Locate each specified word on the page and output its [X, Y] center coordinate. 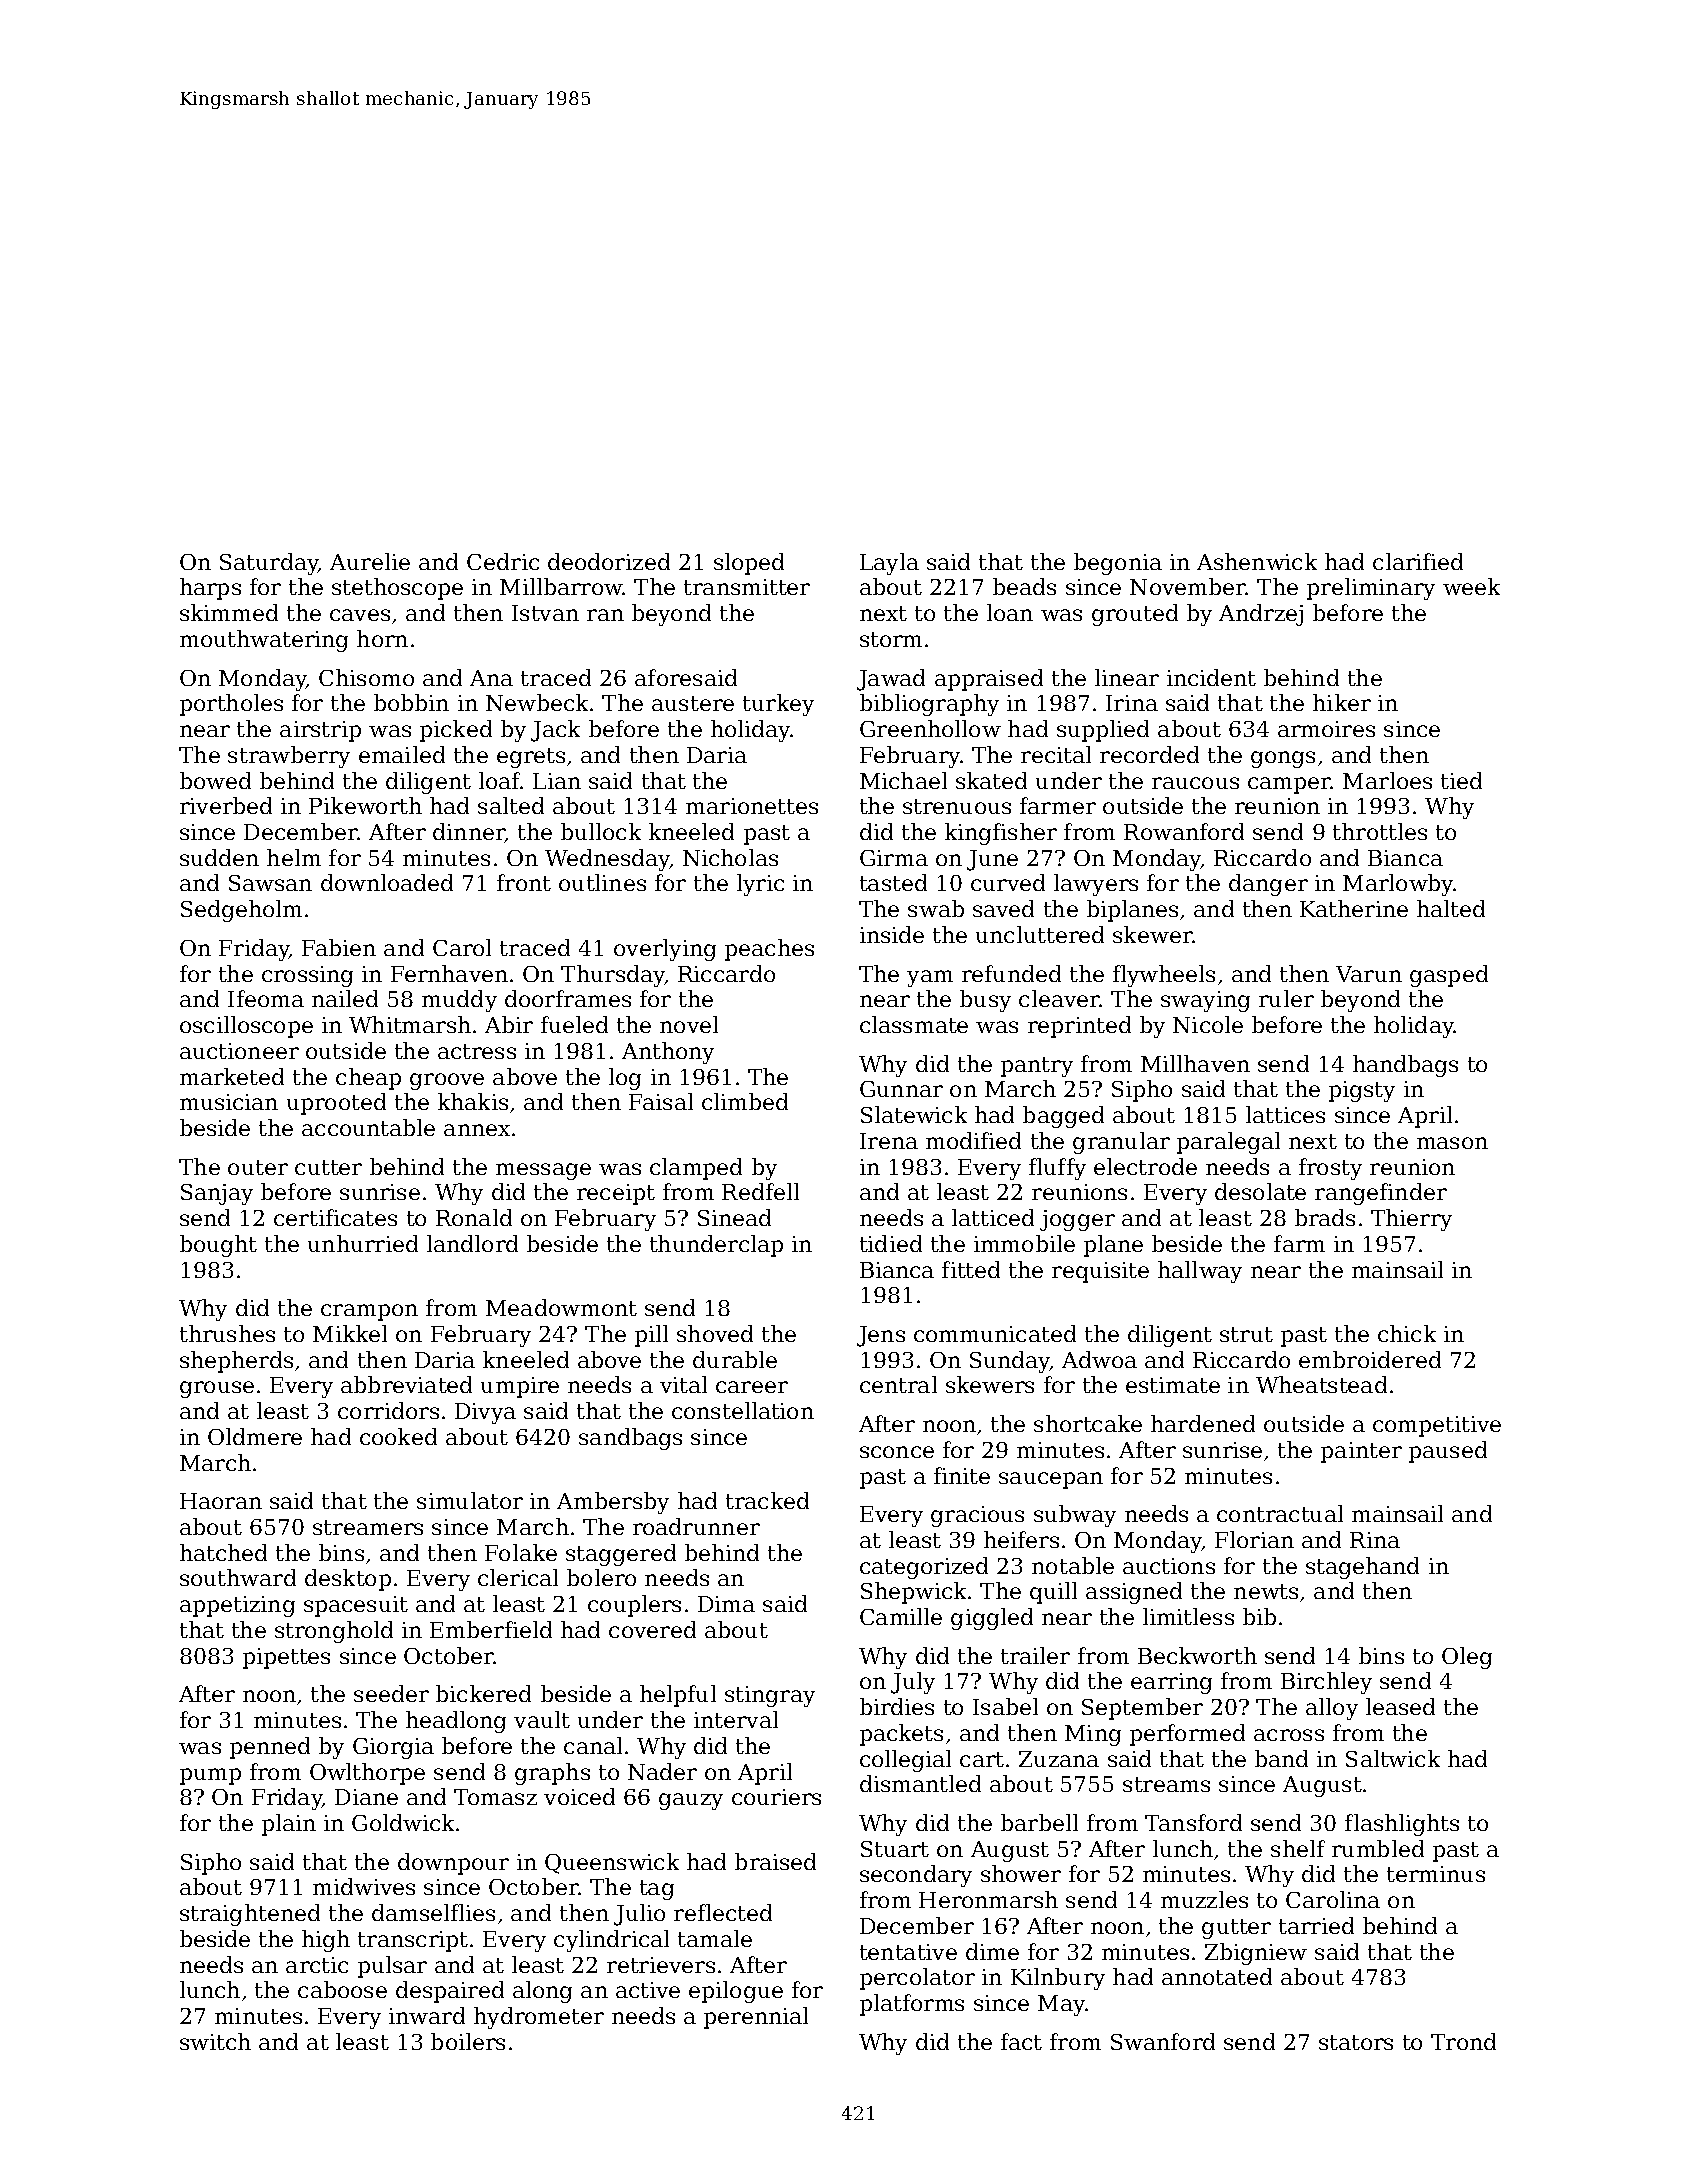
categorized [924, 1568]
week [1471, 586]
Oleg [1467, 1658]
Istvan [545, 613]
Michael [903, 780]
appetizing [237, 1606]
